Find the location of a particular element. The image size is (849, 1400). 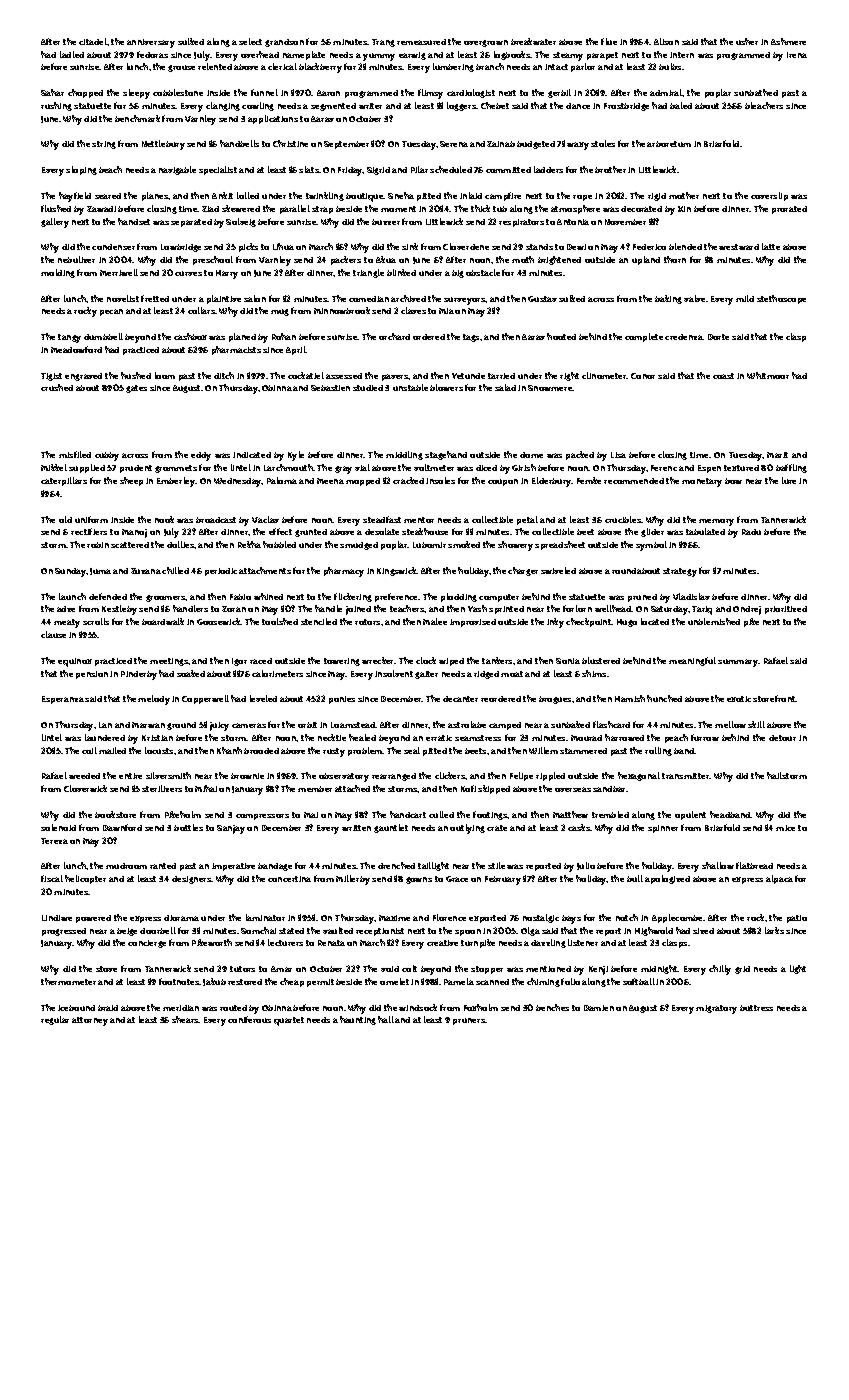

Maxime is located at coordinates (394, 918).
